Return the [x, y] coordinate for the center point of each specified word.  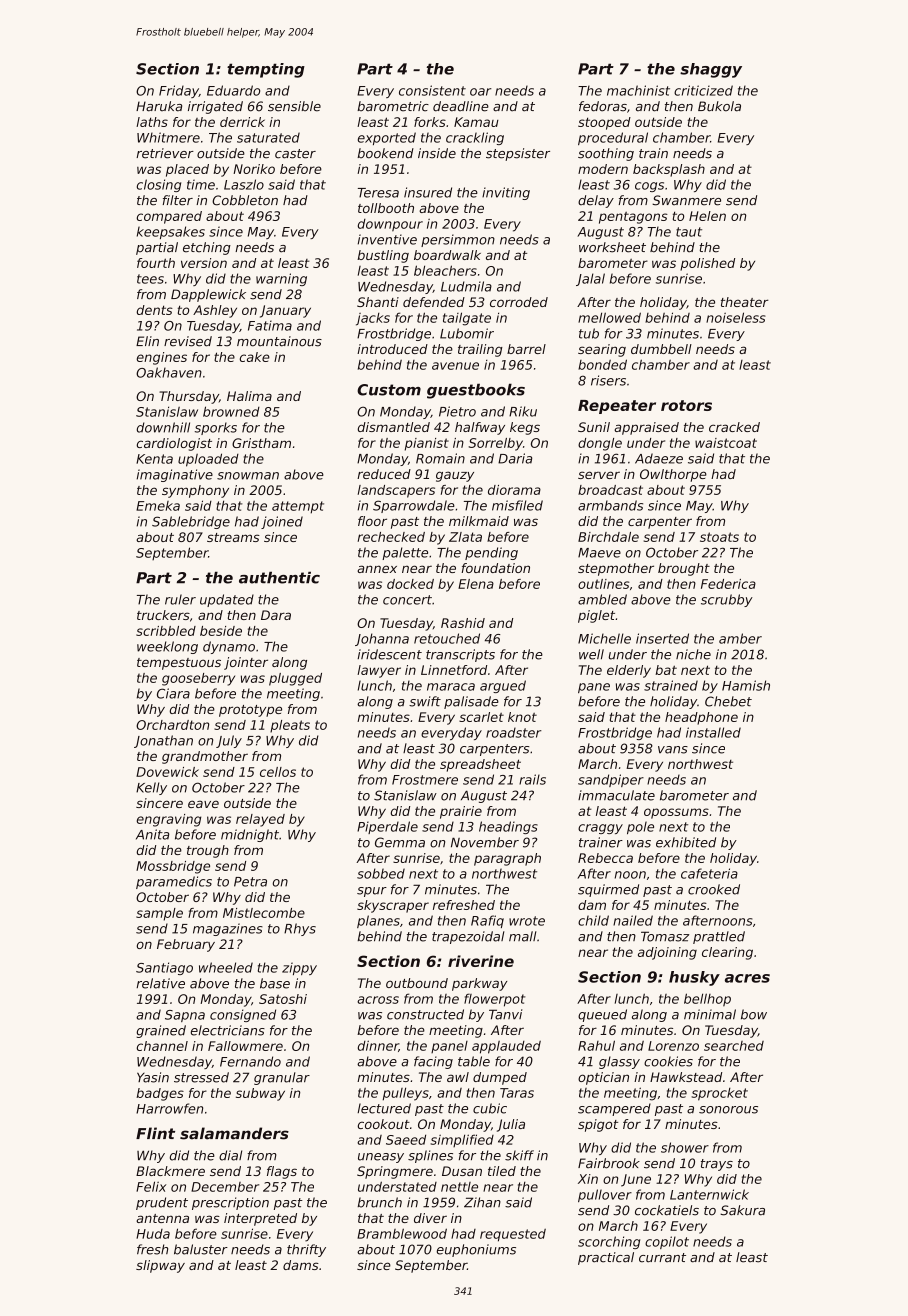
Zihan [482, 1202]
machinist [638, 90]
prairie [461, 812]
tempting [266, 70]
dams [301, 1265]
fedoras [603, 106]
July [229, 741]
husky [694, 978]
